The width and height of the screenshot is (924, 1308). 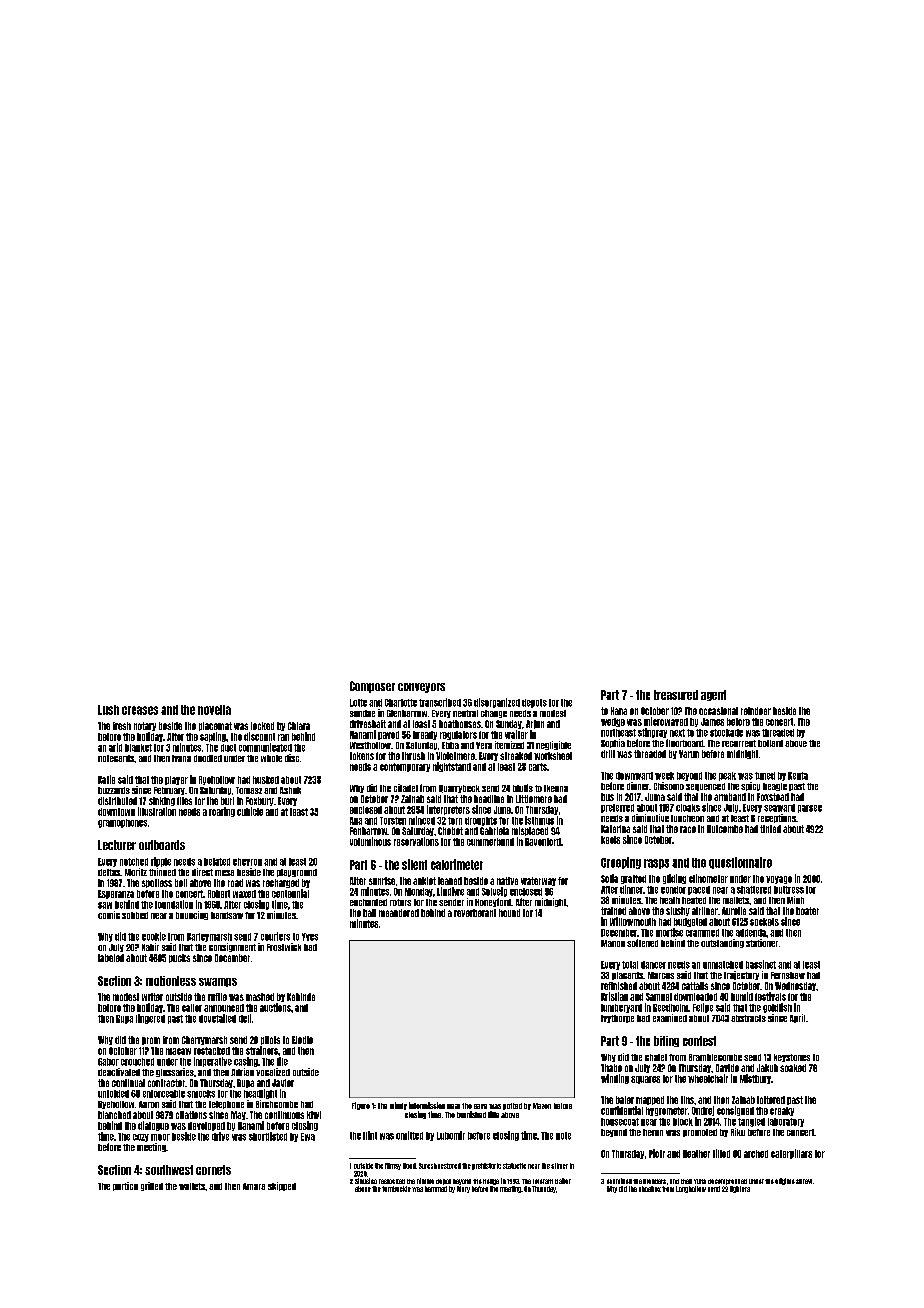 I want to click on novella, so click(x=214, y=710).
